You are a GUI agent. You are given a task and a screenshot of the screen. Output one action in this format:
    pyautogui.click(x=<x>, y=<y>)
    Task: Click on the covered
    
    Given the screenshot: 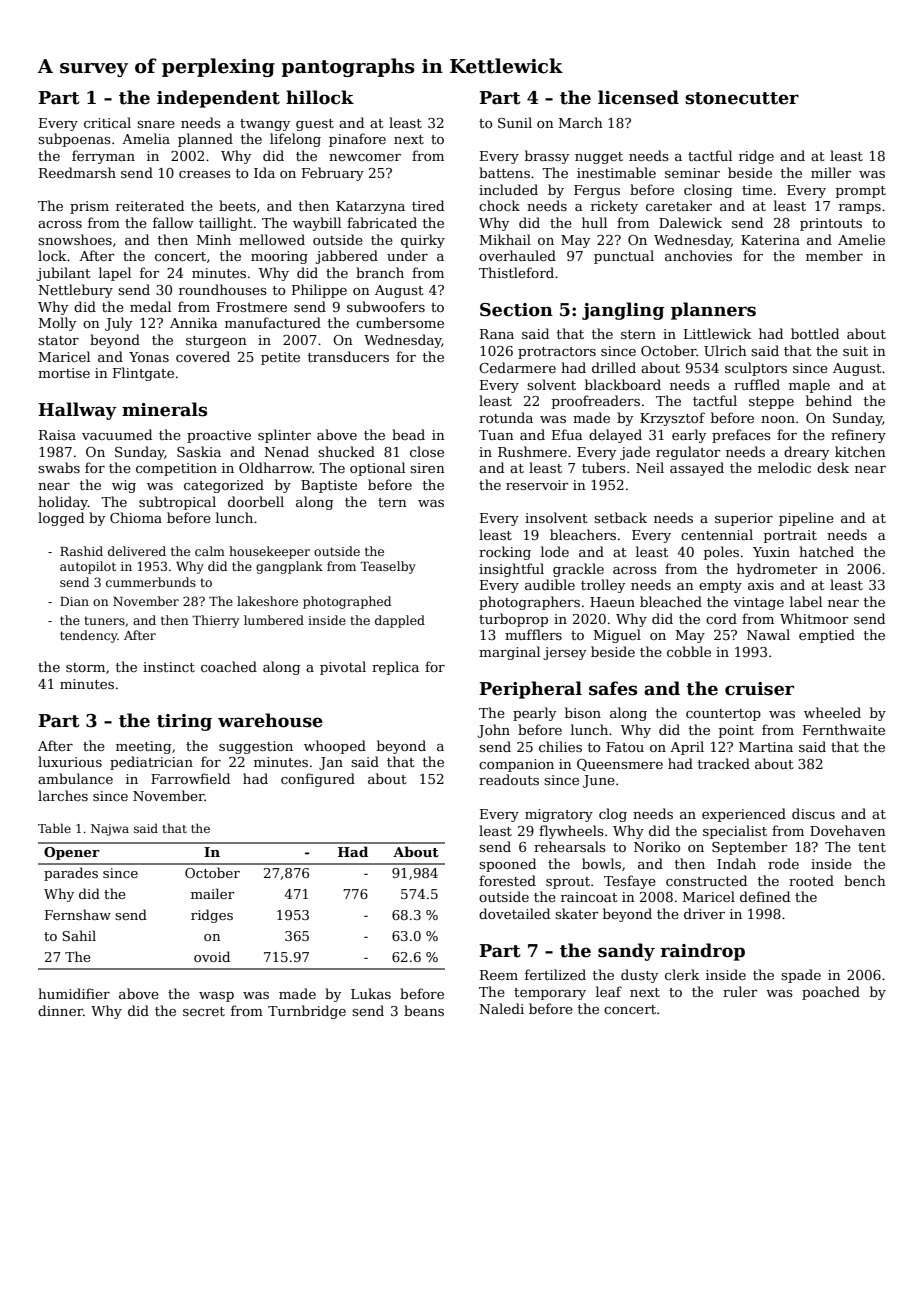 What is the action you would take?
    pyautogui.click(x=203, y=356)
